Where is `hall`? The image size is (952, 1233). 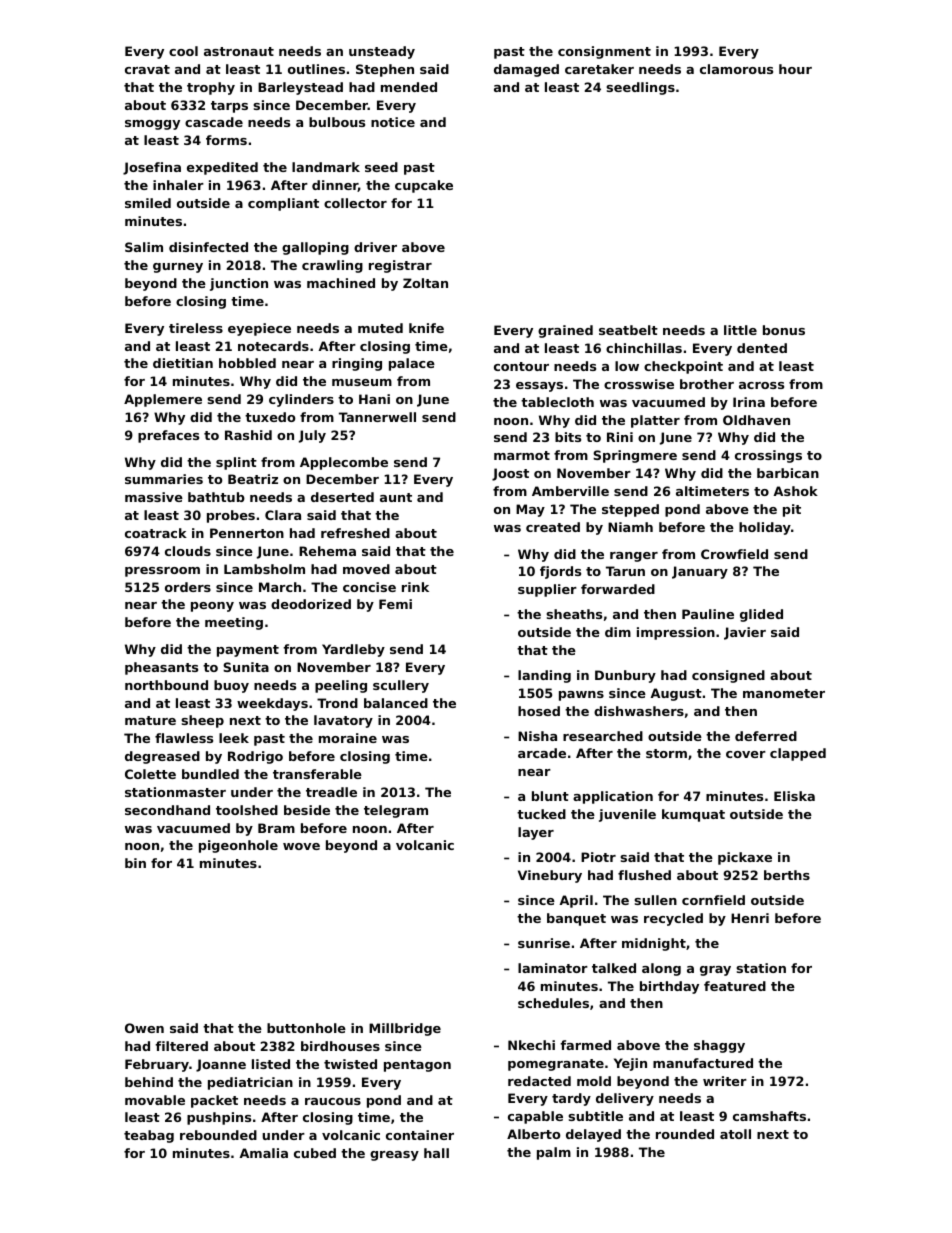
hall is located at coordinates (436, 1153).
